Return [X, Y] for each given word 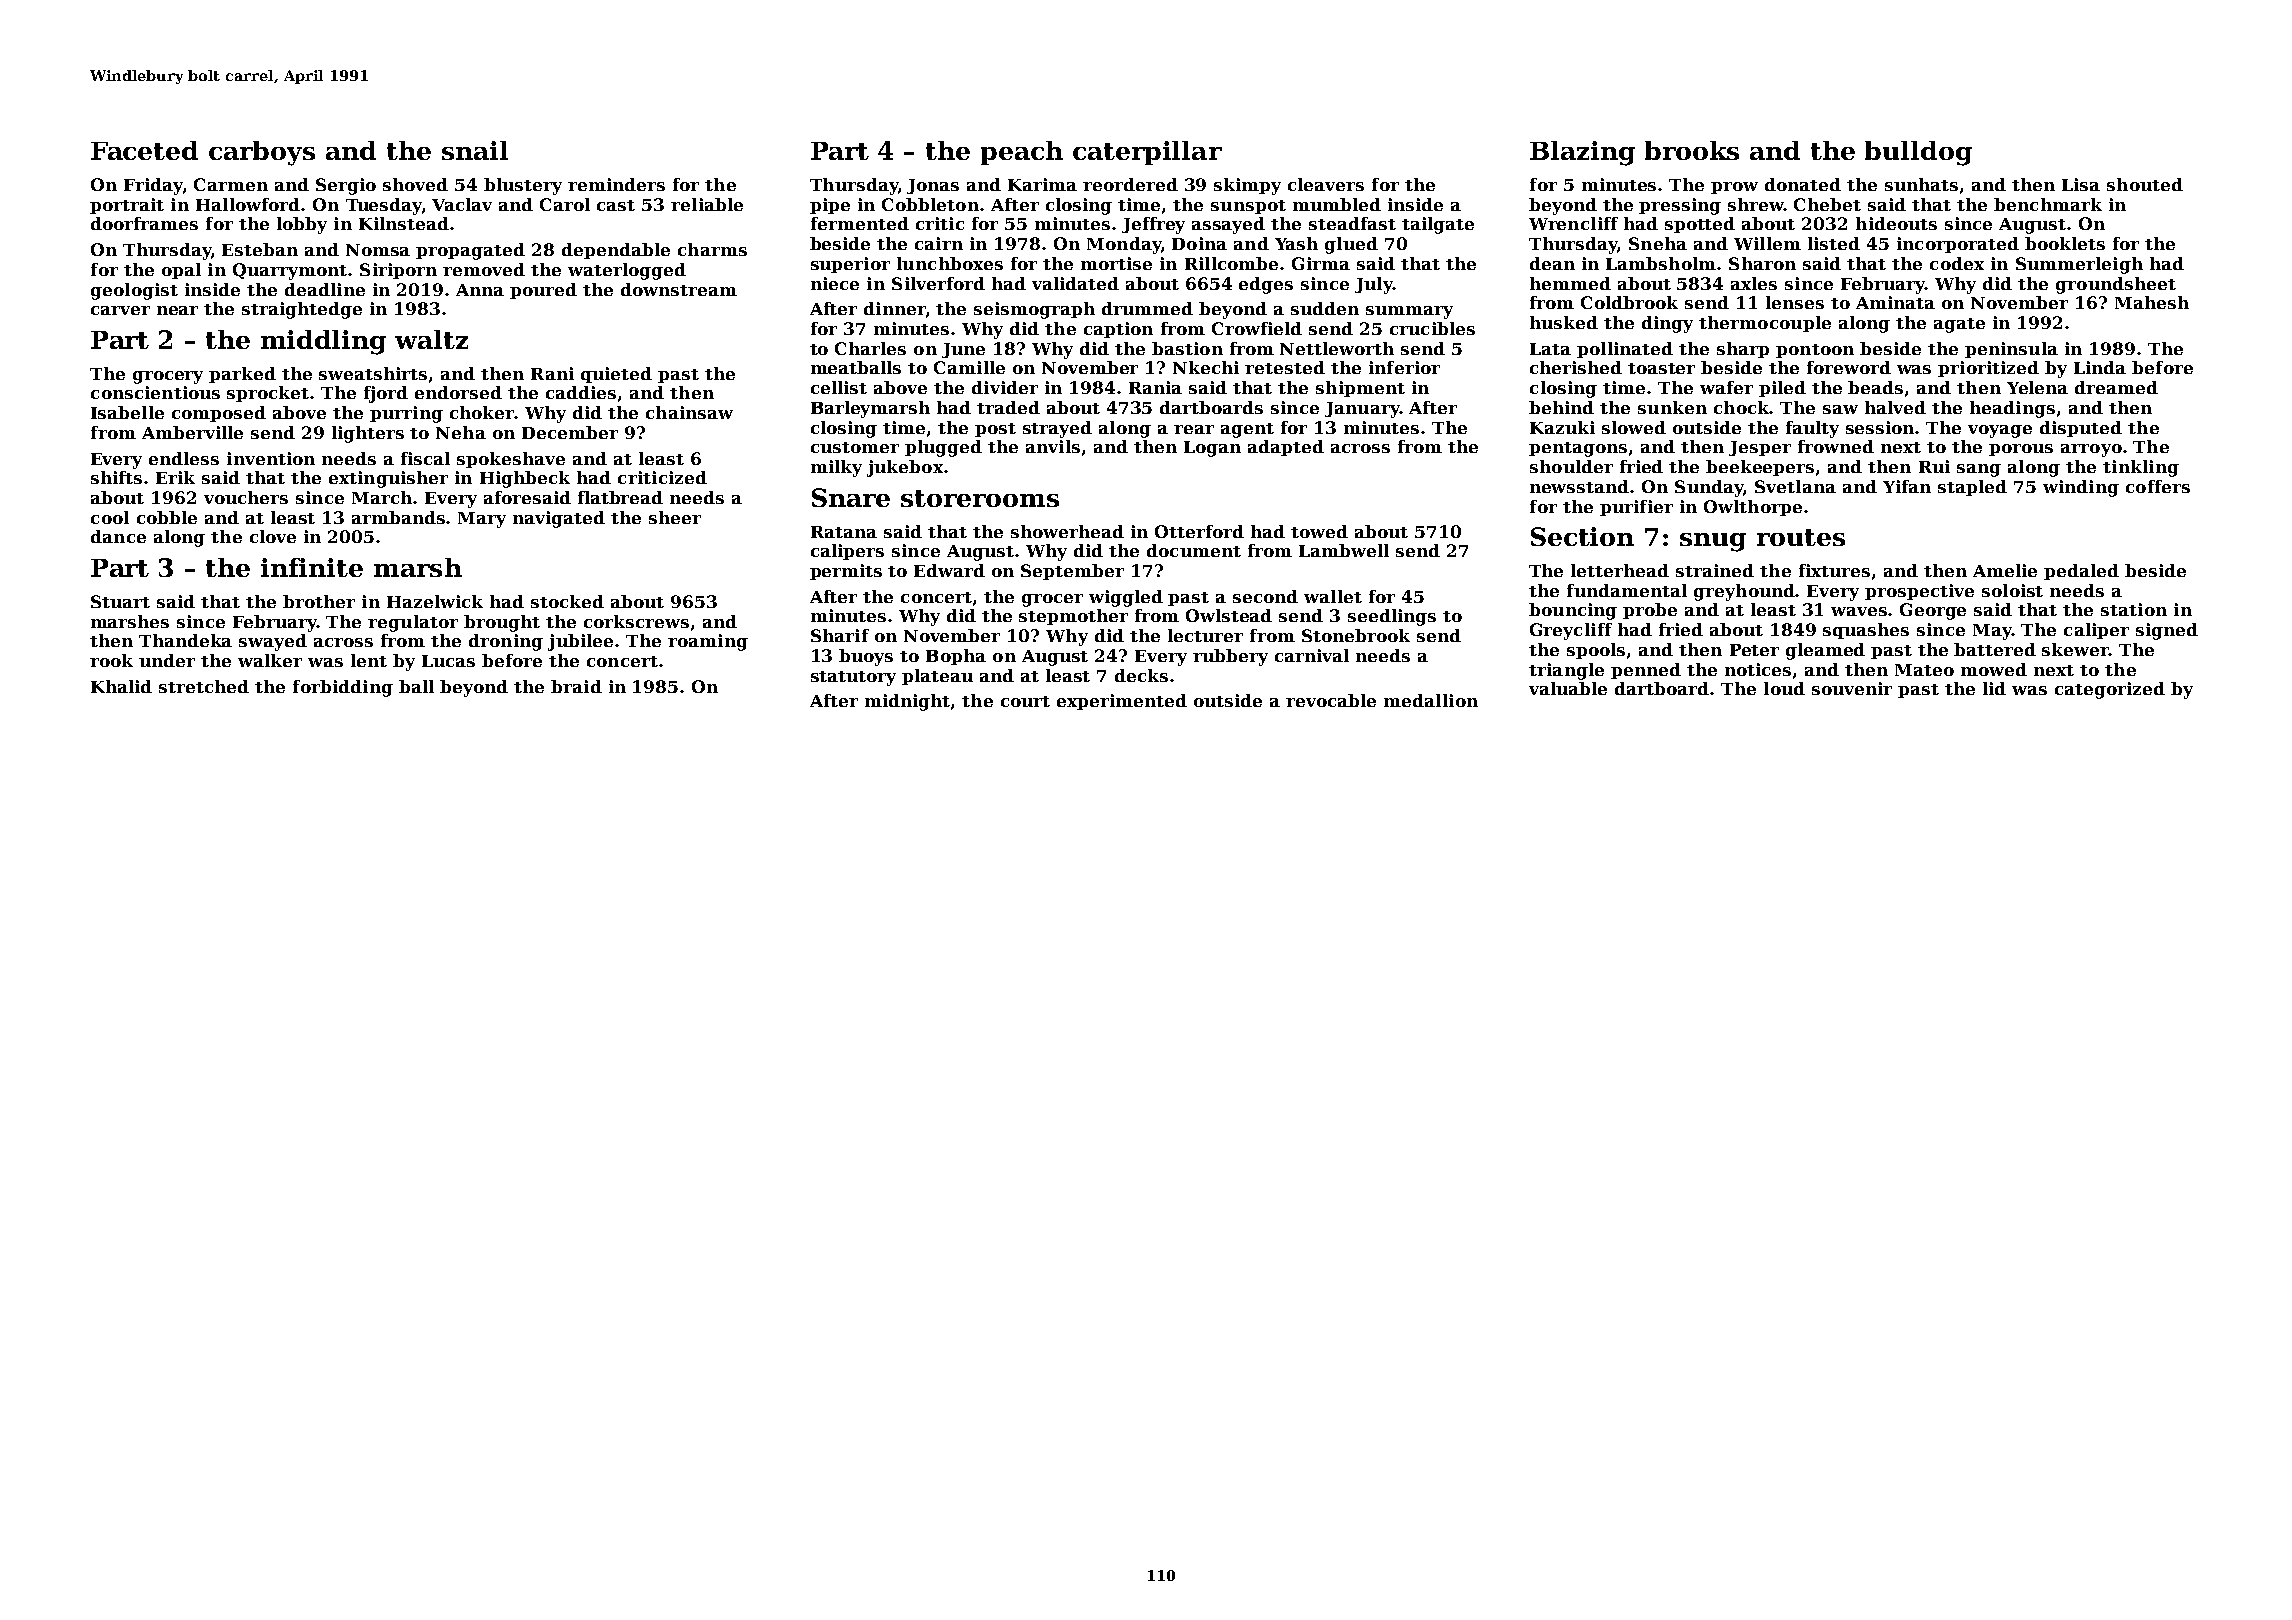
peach [1022, 153]
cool [110, 517]
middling [323, 342]
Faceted [144, 150]
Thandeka [185, 640]
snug [1713, 542]
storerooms [980, 498]
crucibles [1432, 328]
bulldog [1918, 153]
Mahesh [2152, 302]
